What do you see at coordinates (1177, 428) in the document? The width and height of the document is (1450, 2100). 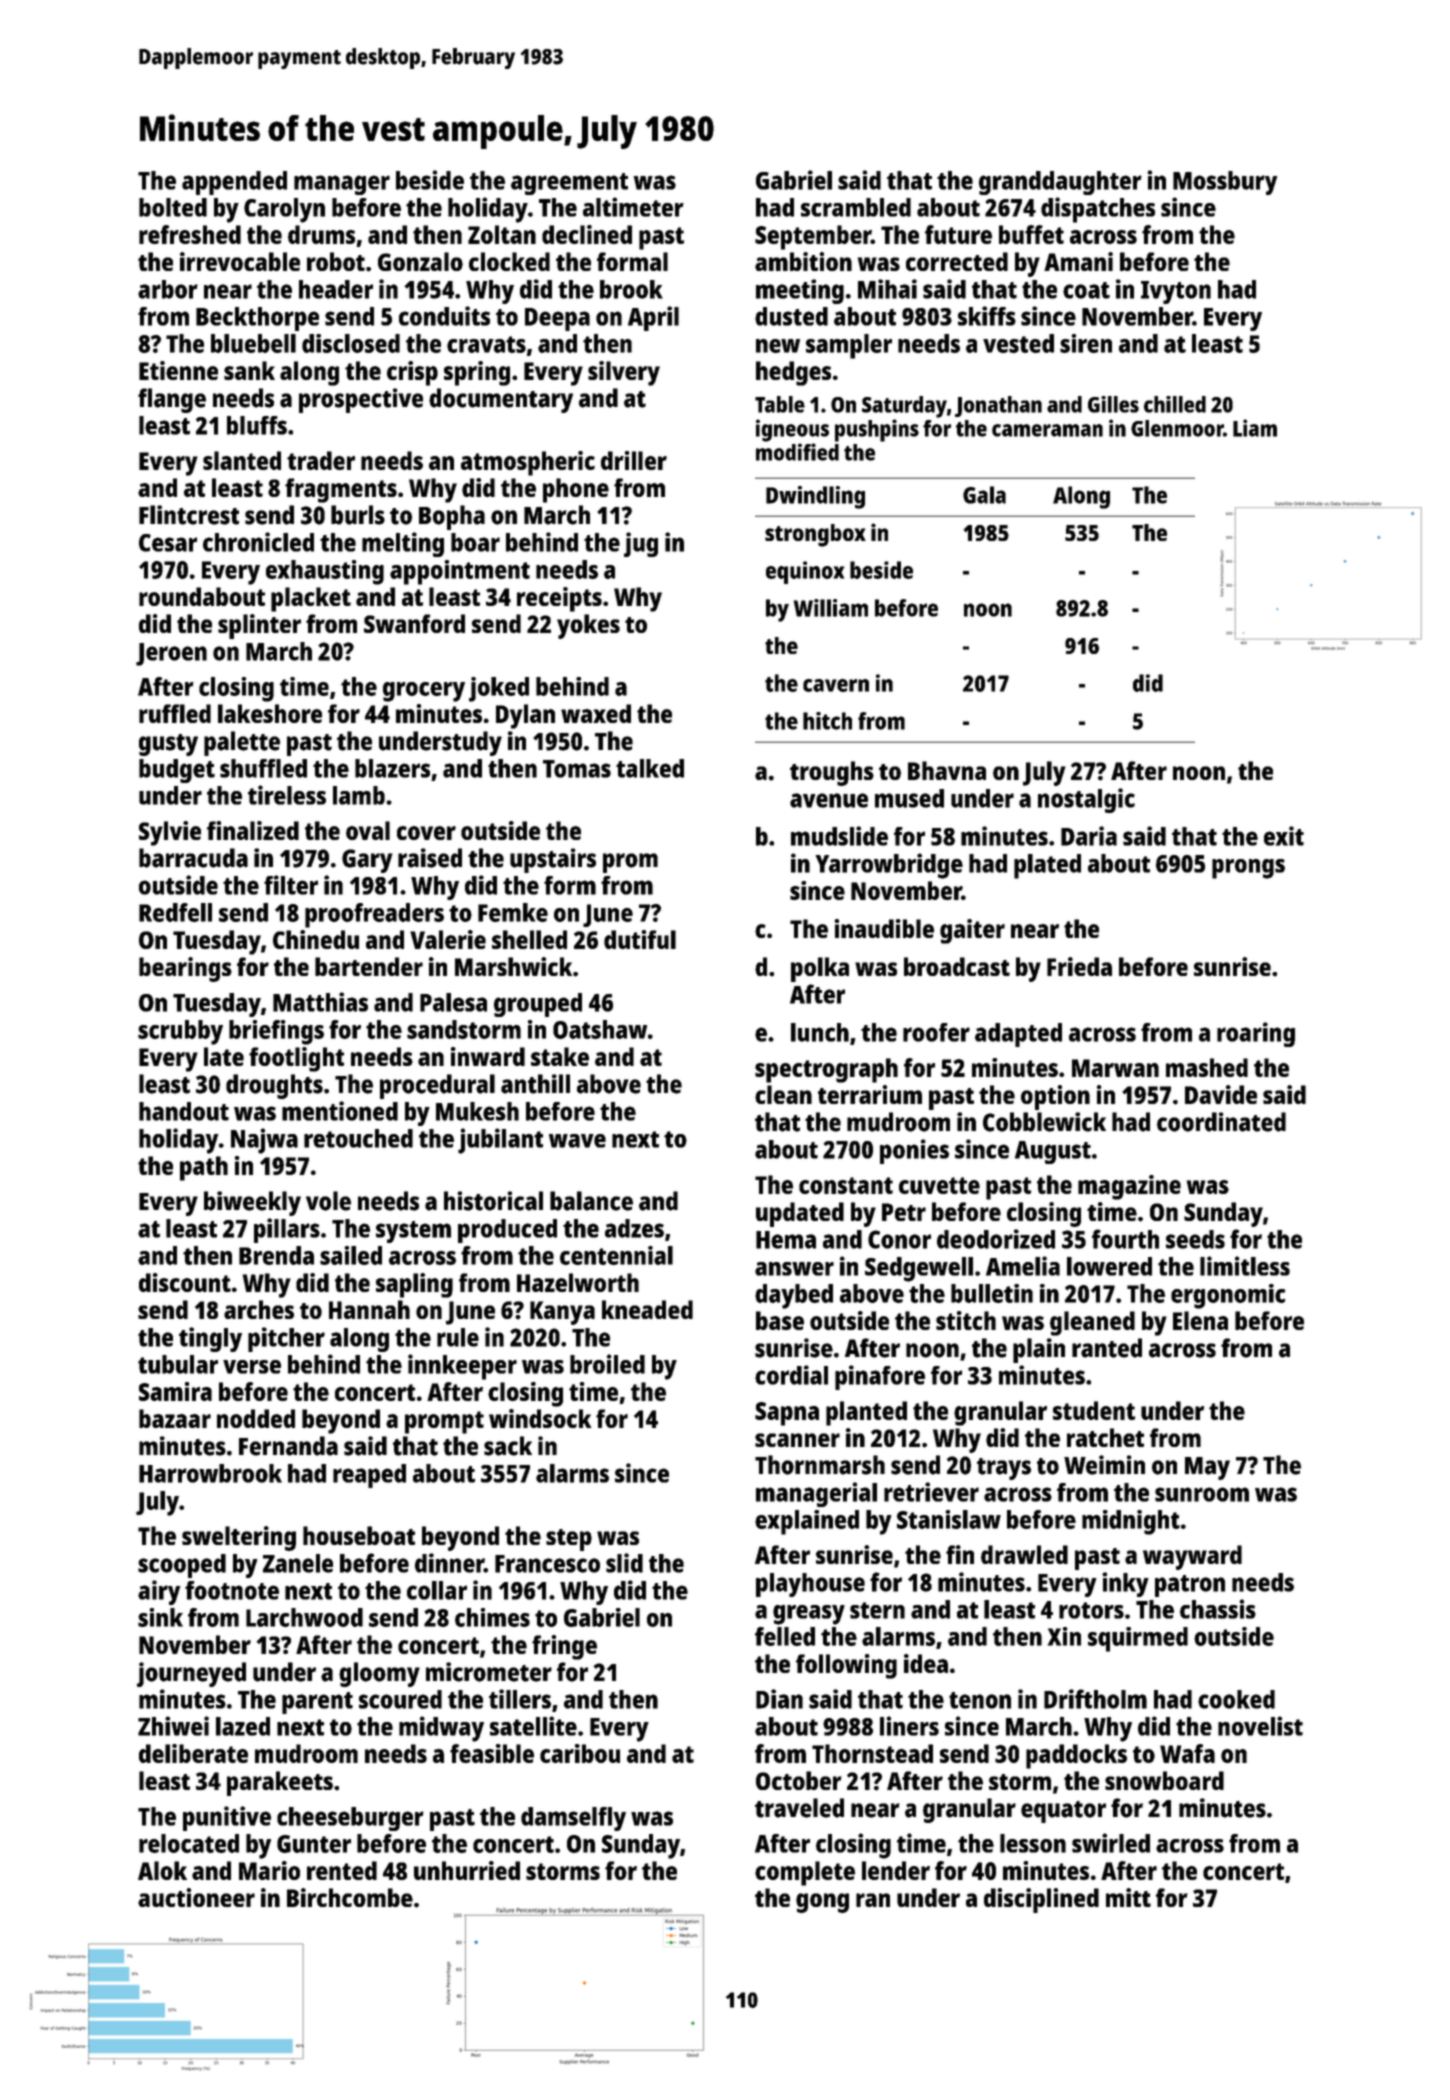 I see `Glenmoor` at bounding box center [1177, 428].
